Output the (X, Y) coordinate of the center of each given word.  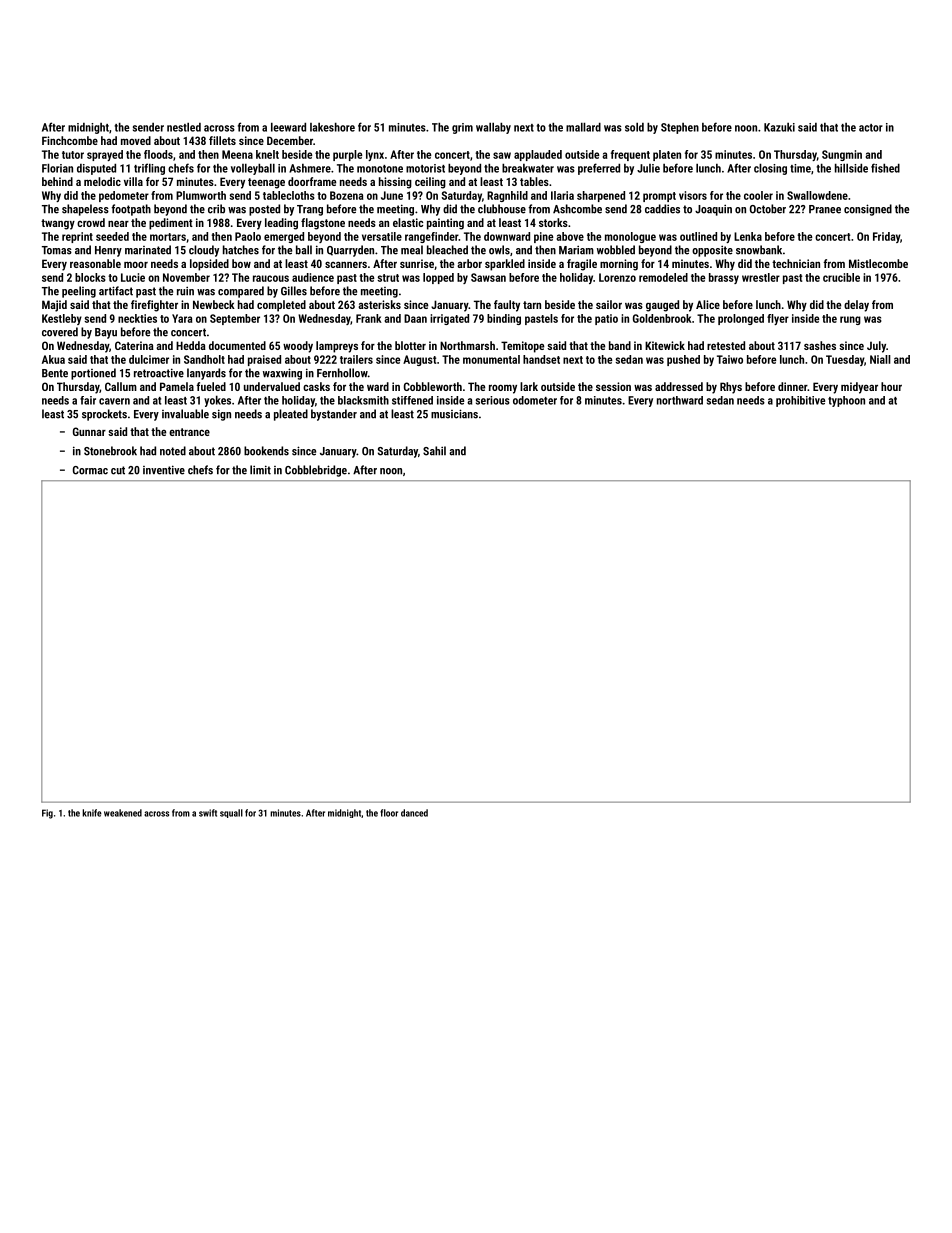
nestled (184, 127)
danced (414, 813)
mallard (583, 127)
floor (389, 813)
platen (667, 155)
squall (231, 813)
